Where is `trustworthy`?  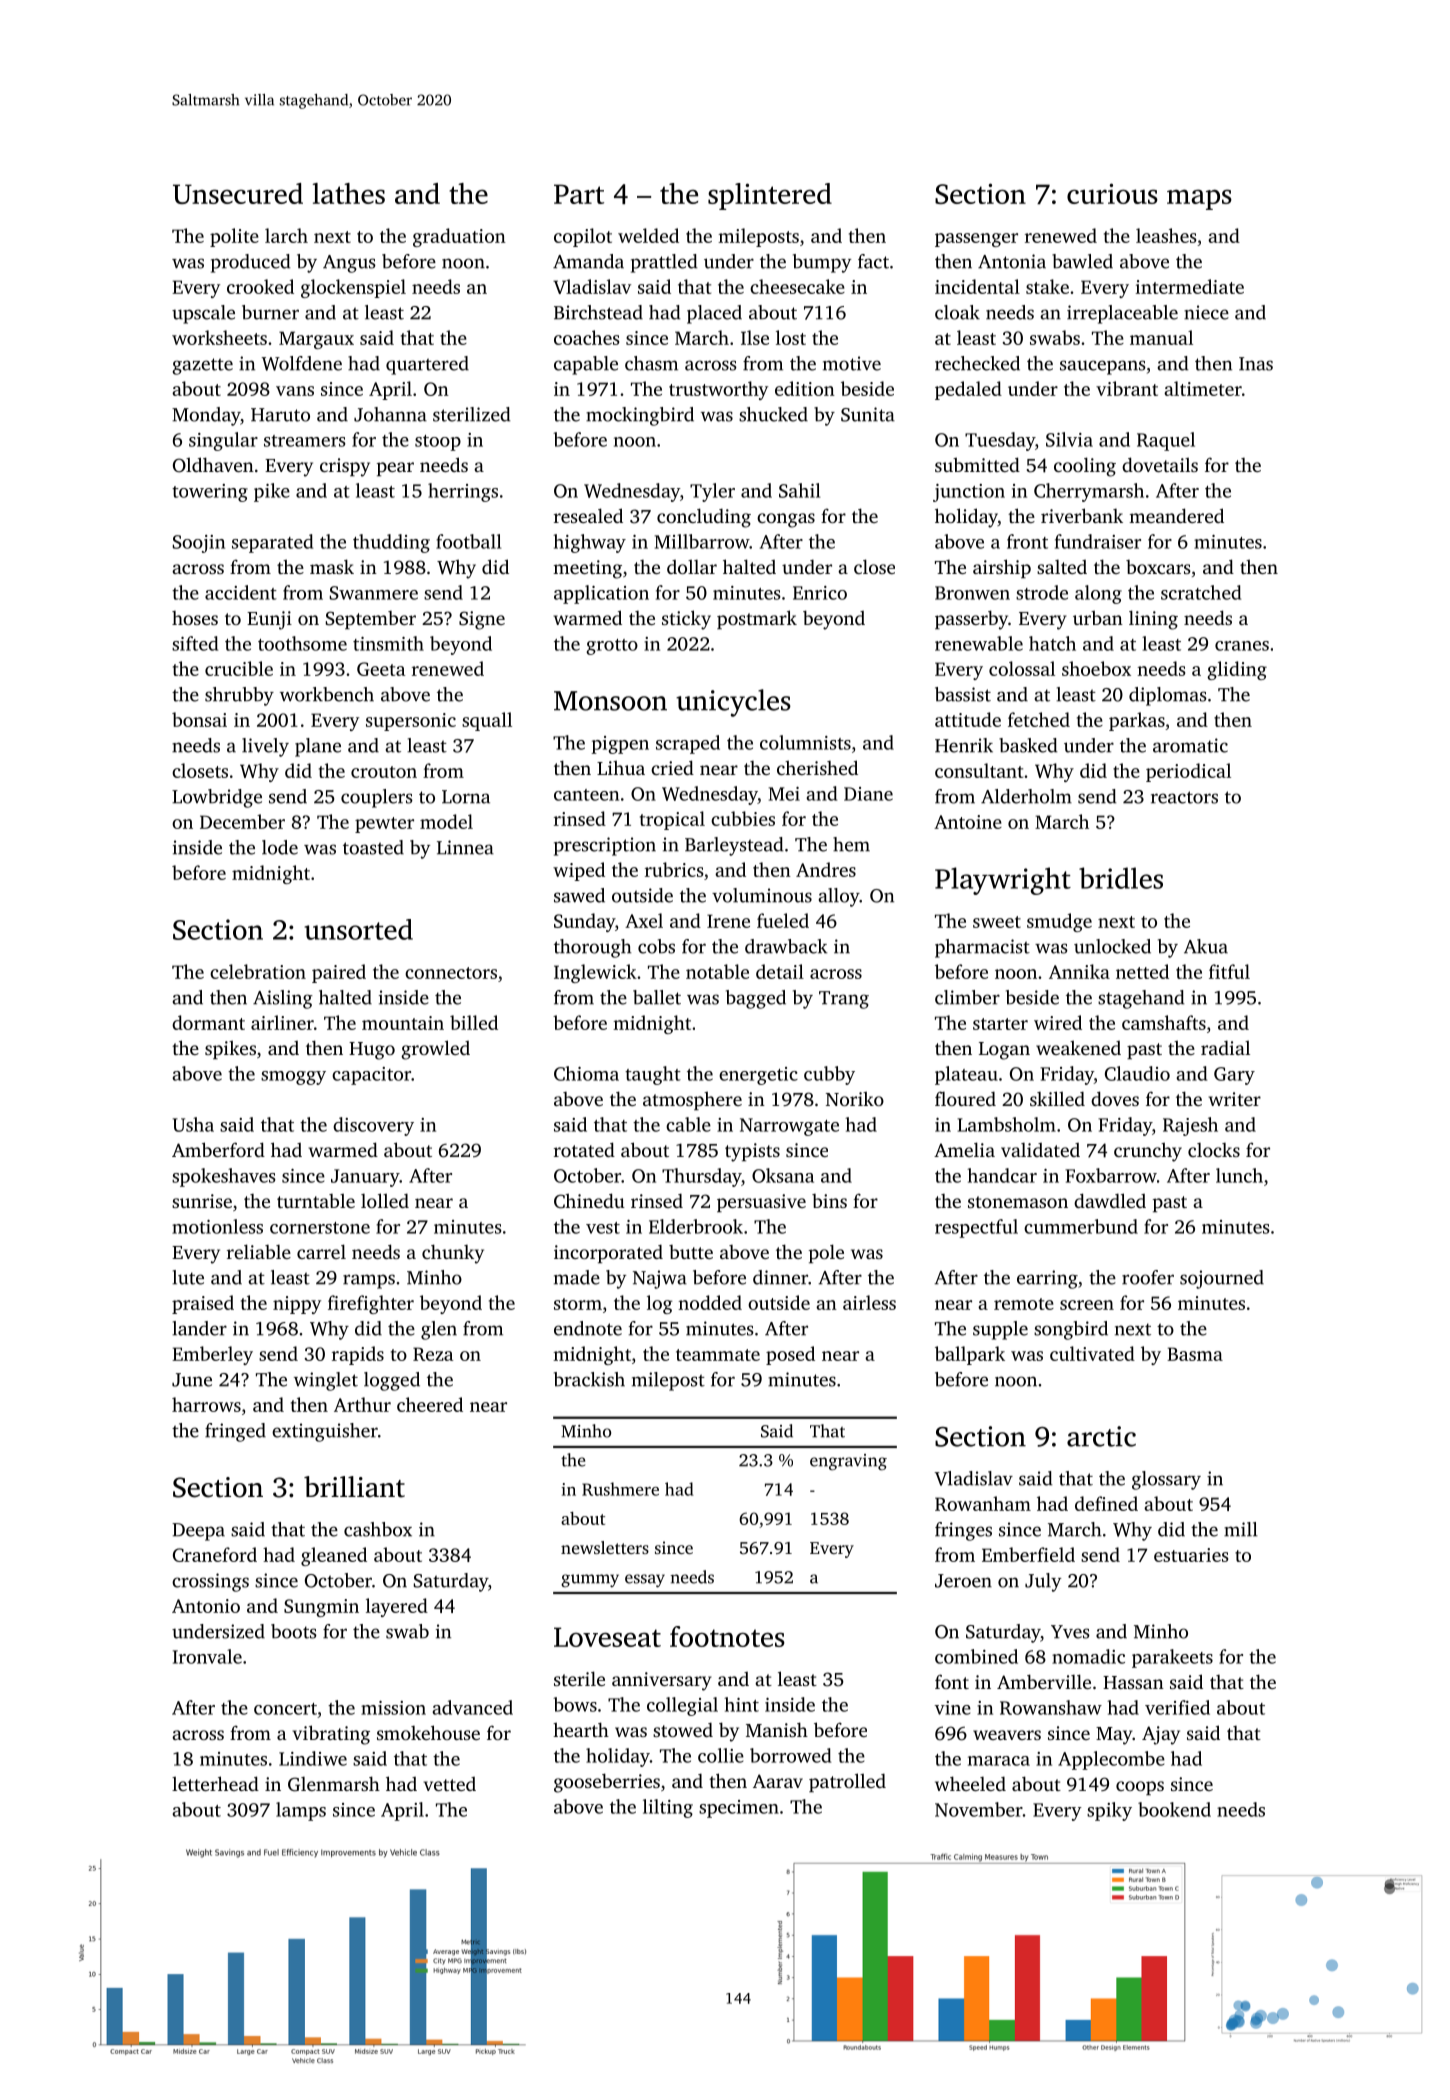 trustworthy is located at coordinates (718, 390).
